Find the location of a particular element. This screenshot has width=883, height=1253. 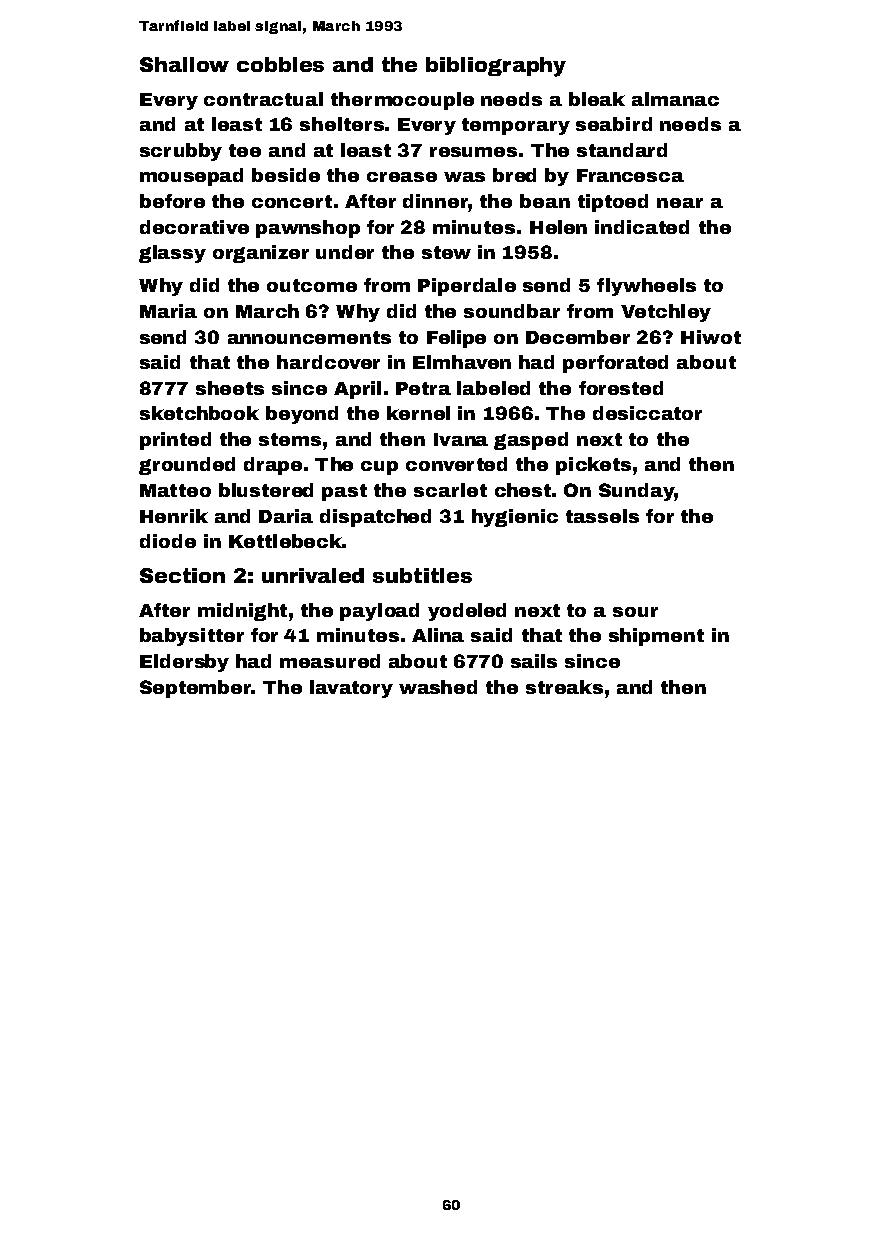

perforated is located at coordinates (615, 364).
